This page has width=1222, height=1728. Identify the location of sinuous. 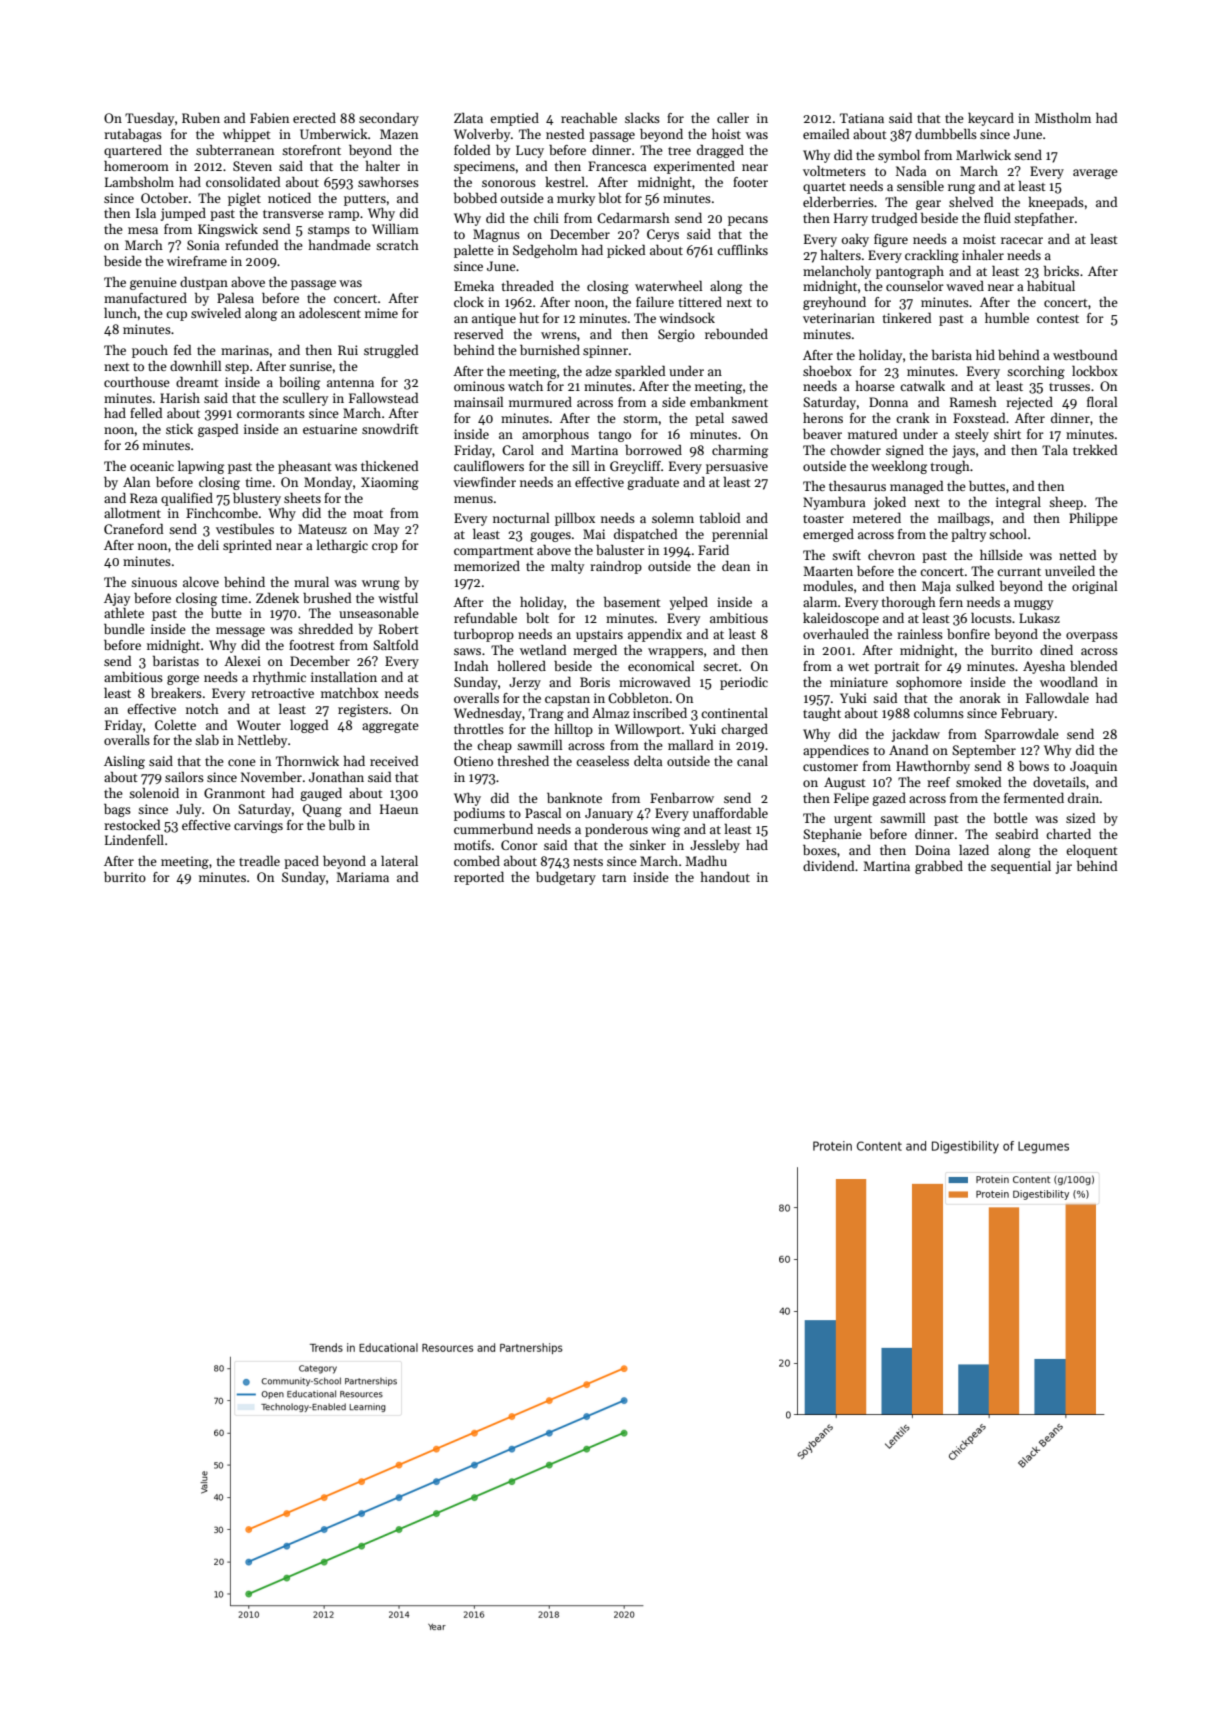
(154, 582).
